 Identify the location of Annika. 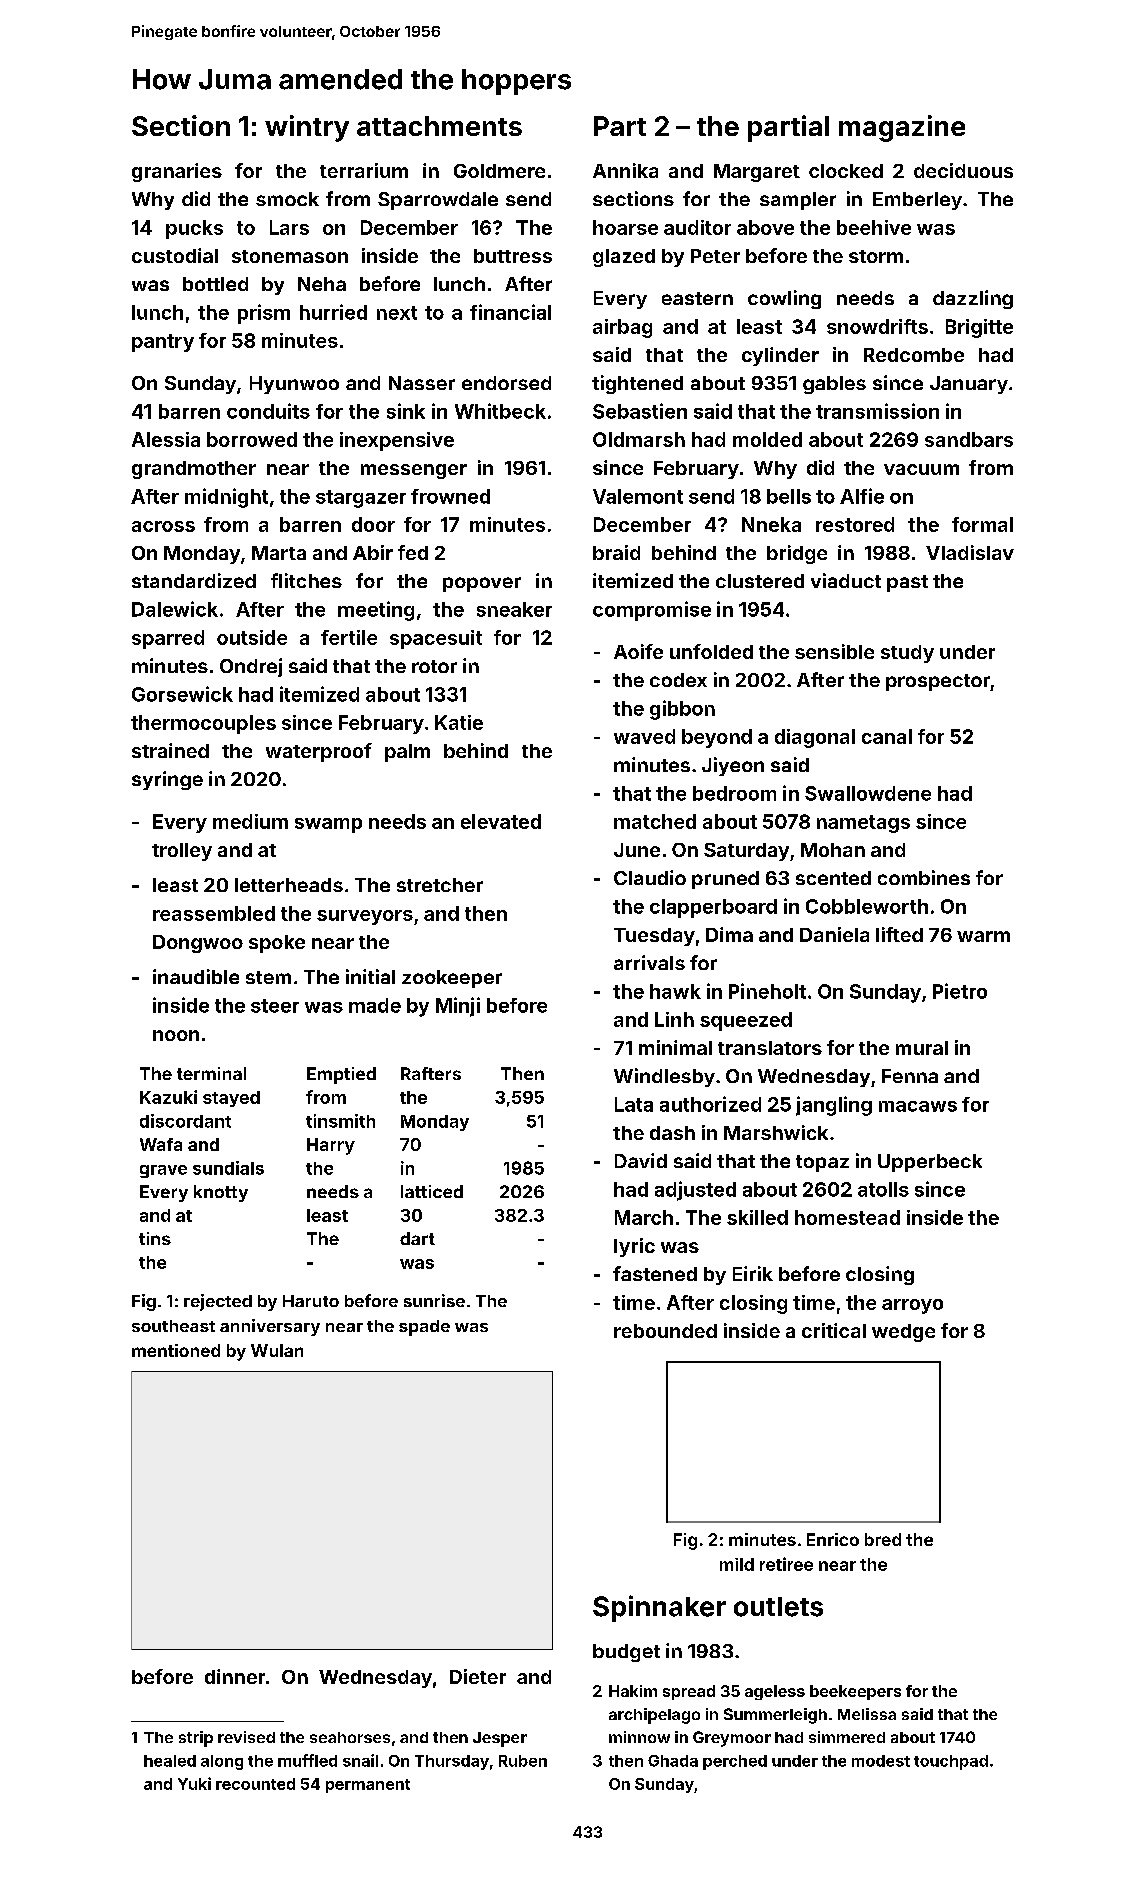
(625, 170).
